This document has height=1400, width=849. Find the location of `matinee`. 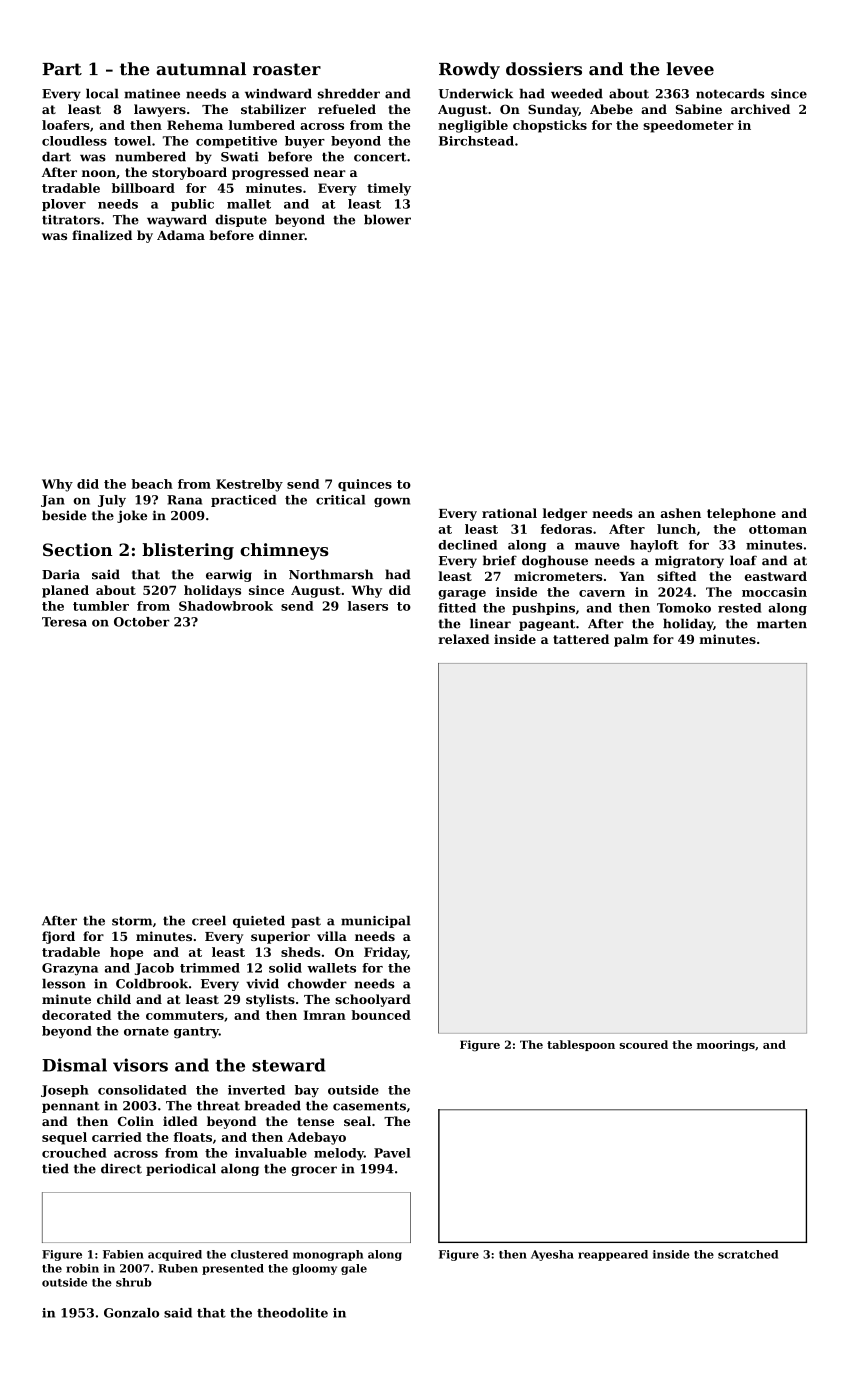

matinee is located at coordinates (152, 94).
